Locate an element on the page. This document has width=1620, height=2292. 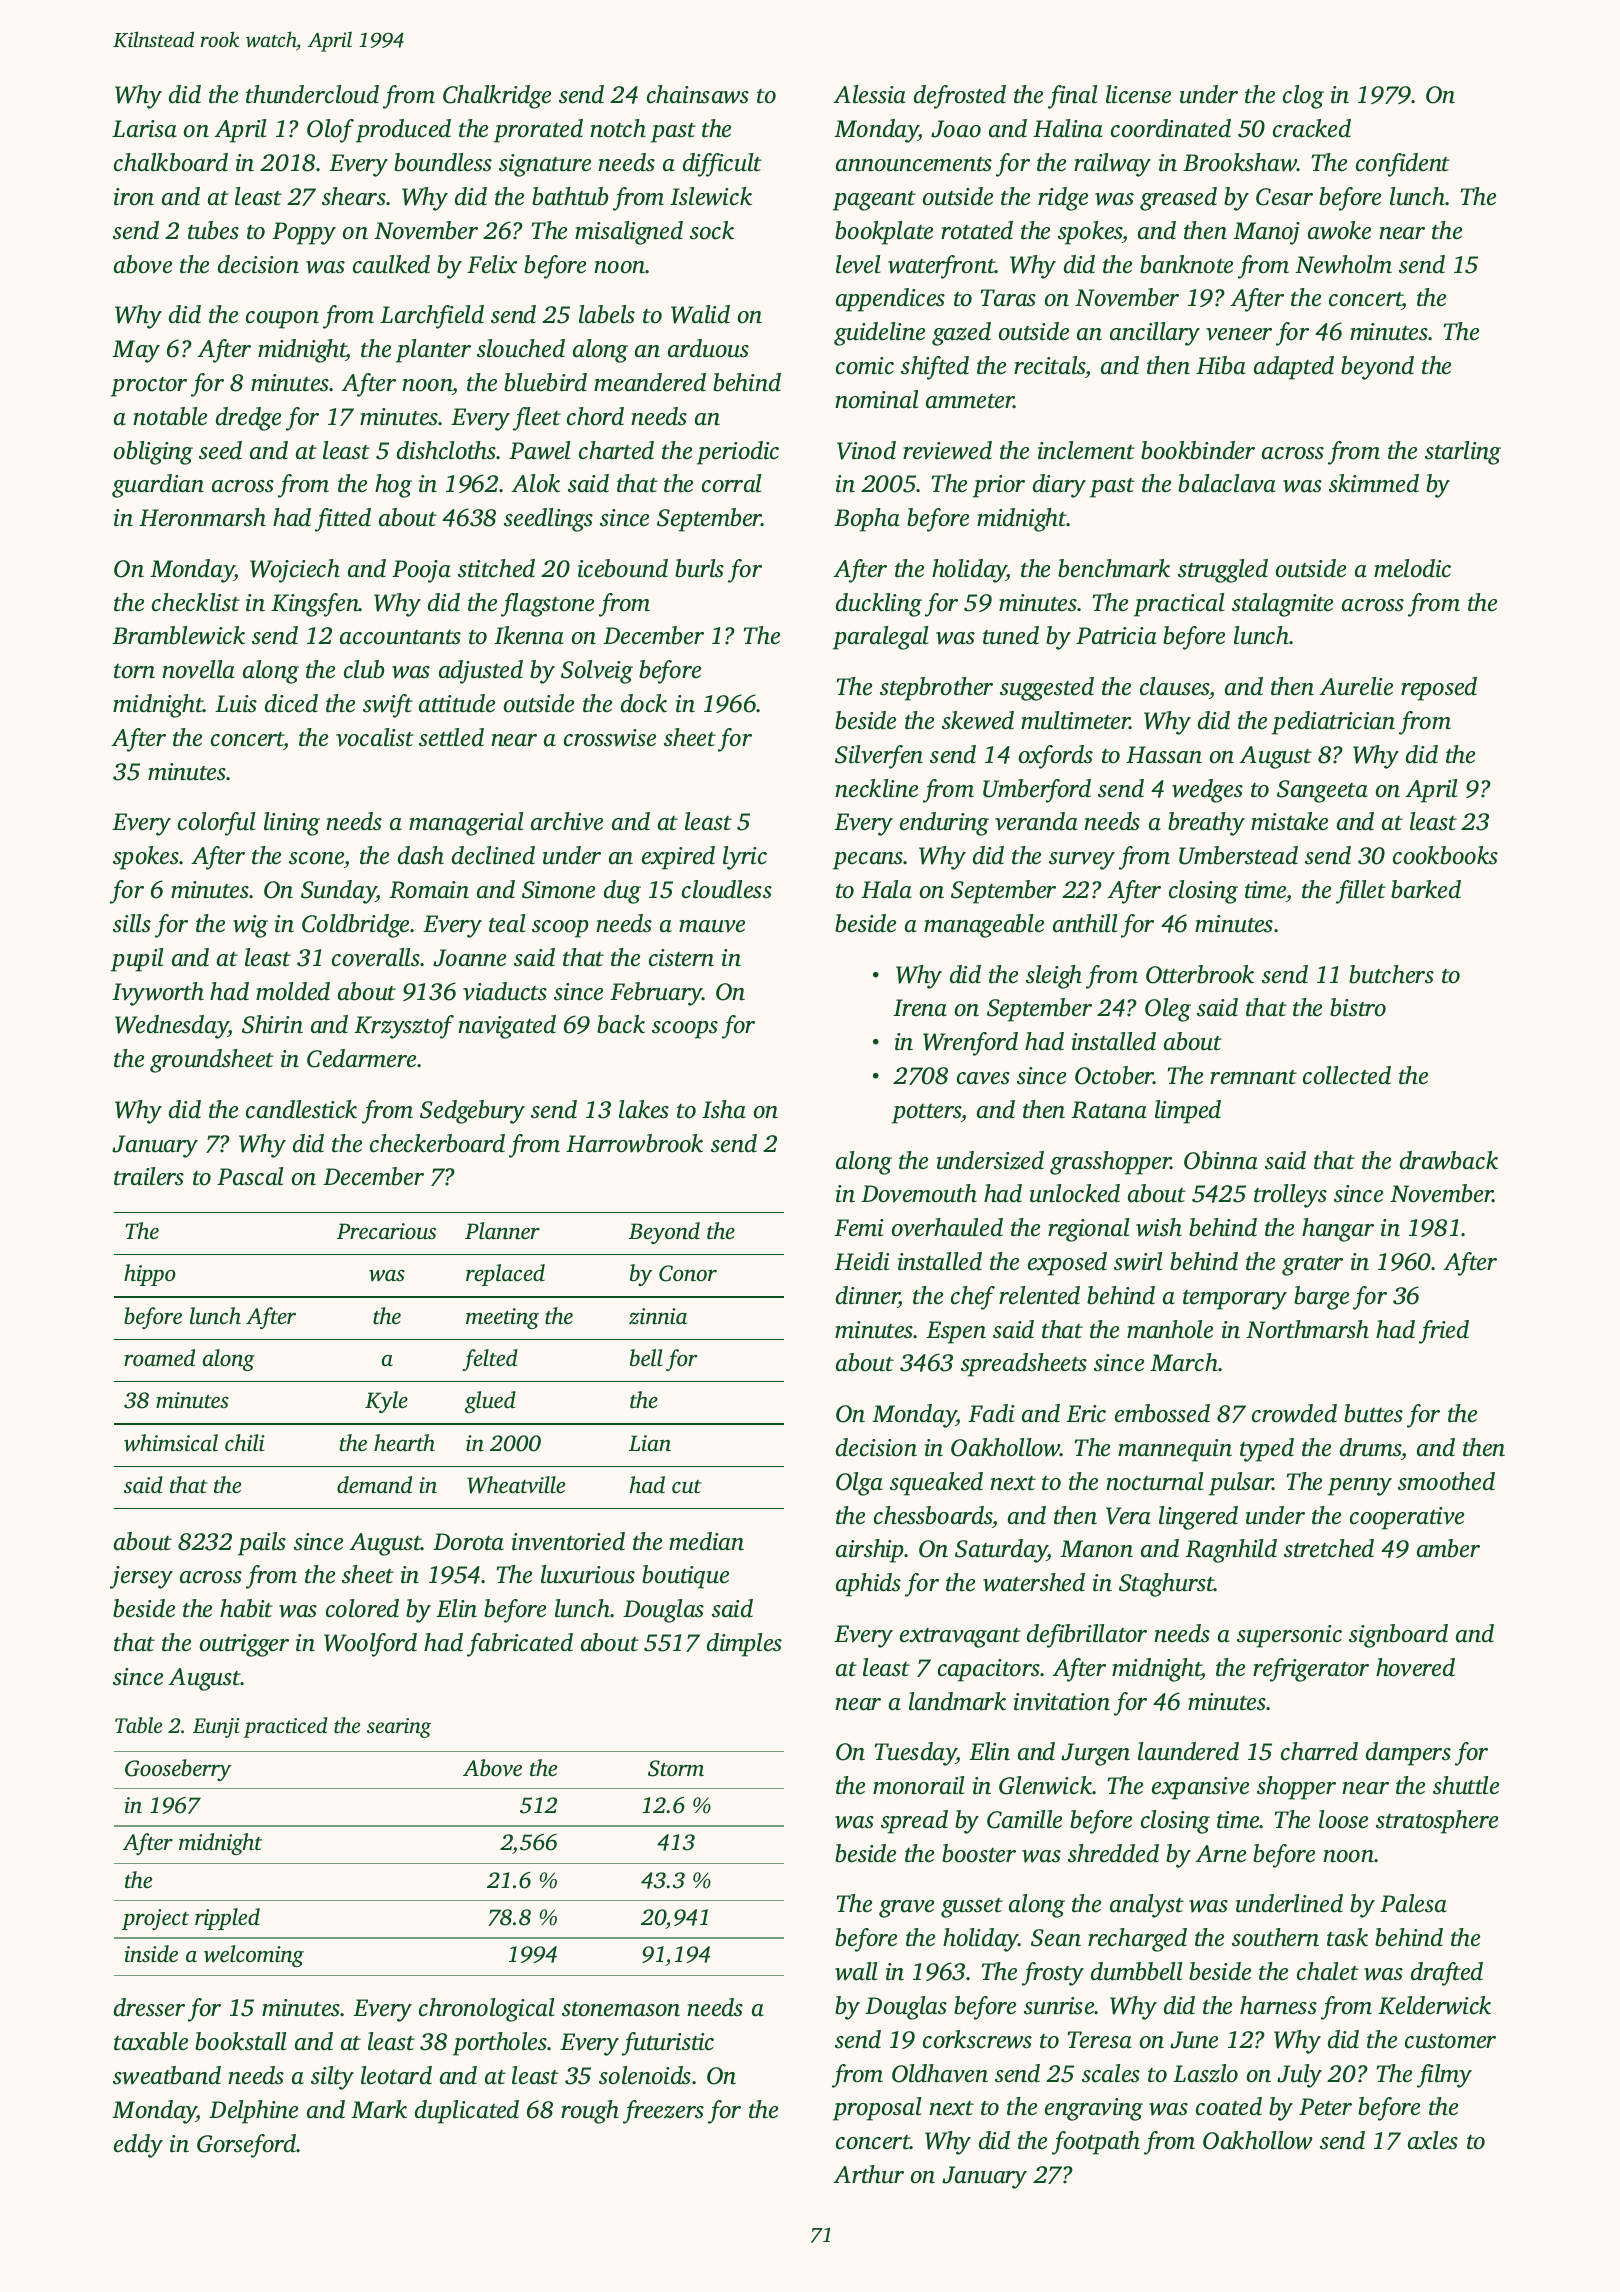
trailers is located at coordinates (149, 1176).
